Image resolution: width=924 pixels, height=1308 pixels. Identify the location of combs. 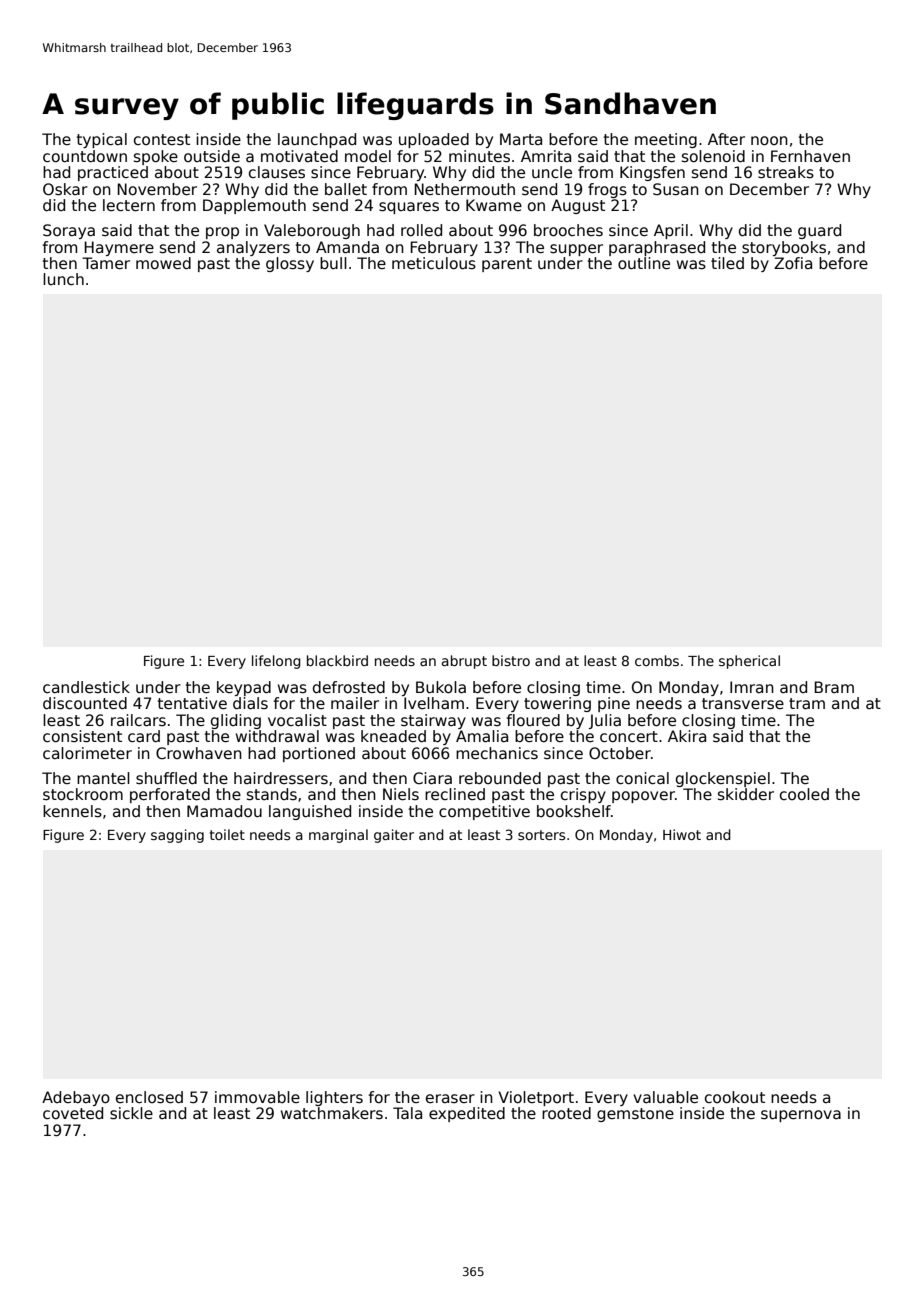
(657, 660).
